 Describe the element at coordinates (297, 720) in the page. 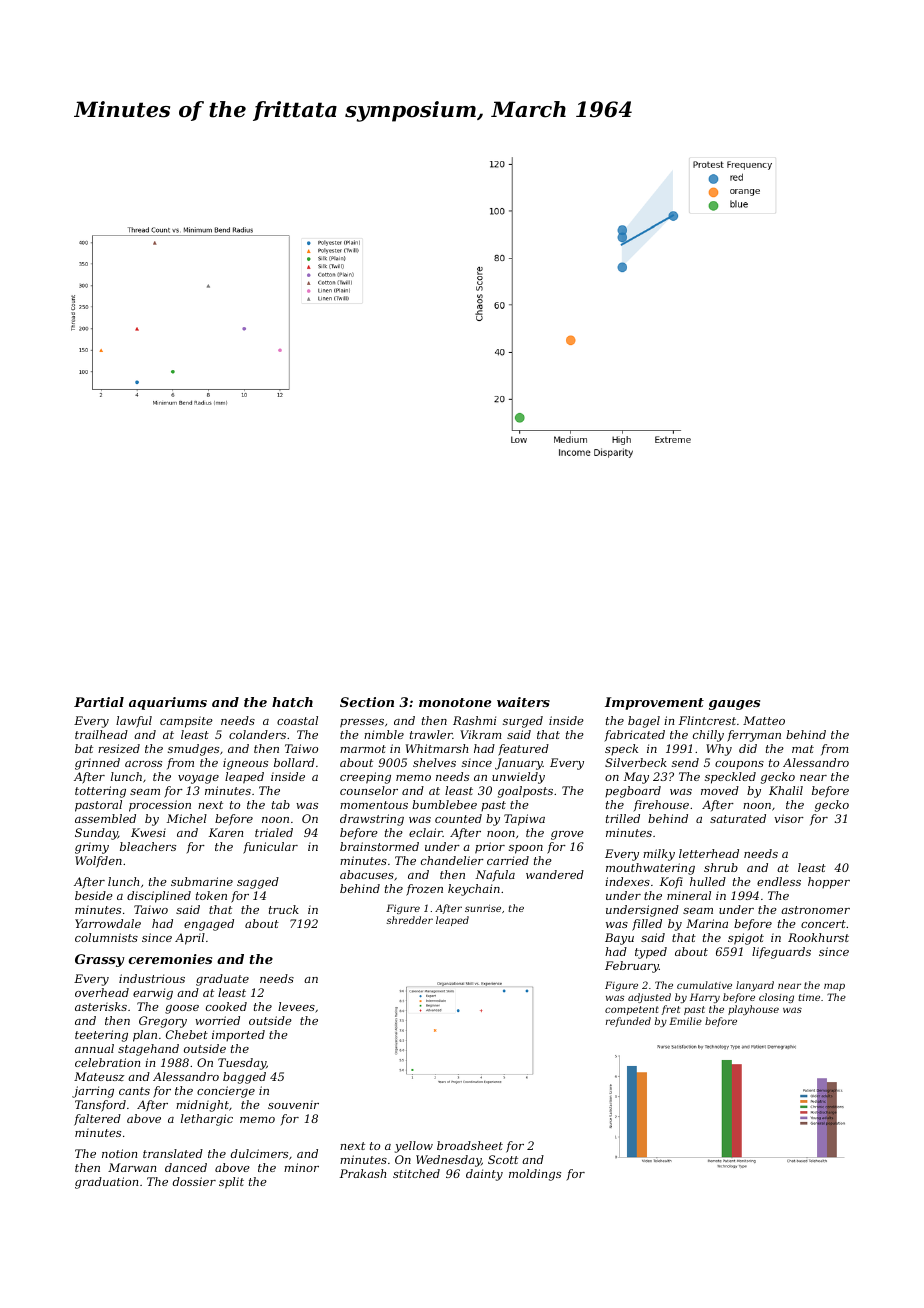

I see `coastal` at that location.
